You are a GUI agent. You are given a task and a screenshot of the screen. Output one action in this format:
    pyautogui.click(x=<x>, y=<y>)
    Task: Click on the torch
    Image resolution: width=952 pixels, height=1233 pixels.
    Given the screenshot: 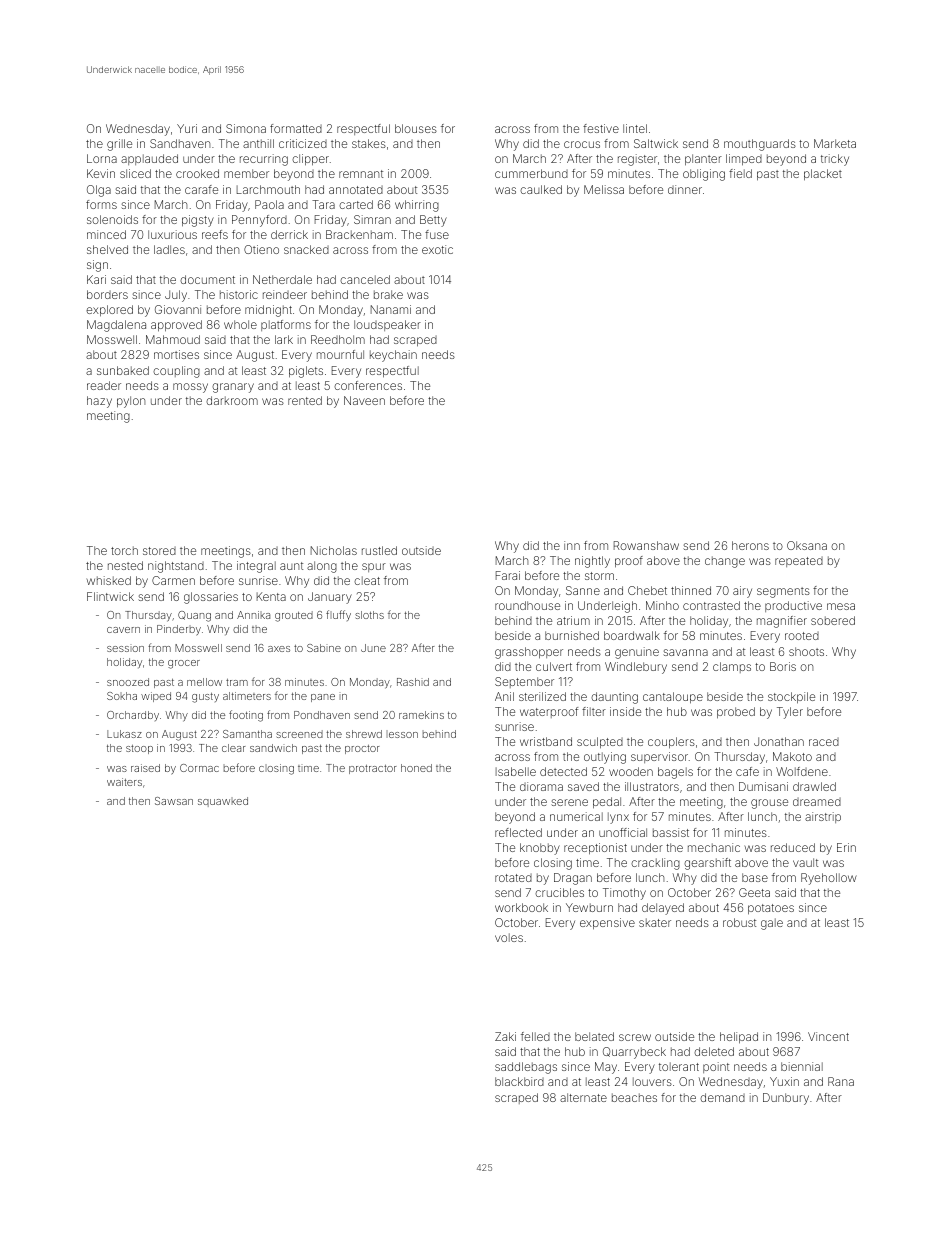 What is the action you would take?
    pyautogui.click(x=124, y=550)
